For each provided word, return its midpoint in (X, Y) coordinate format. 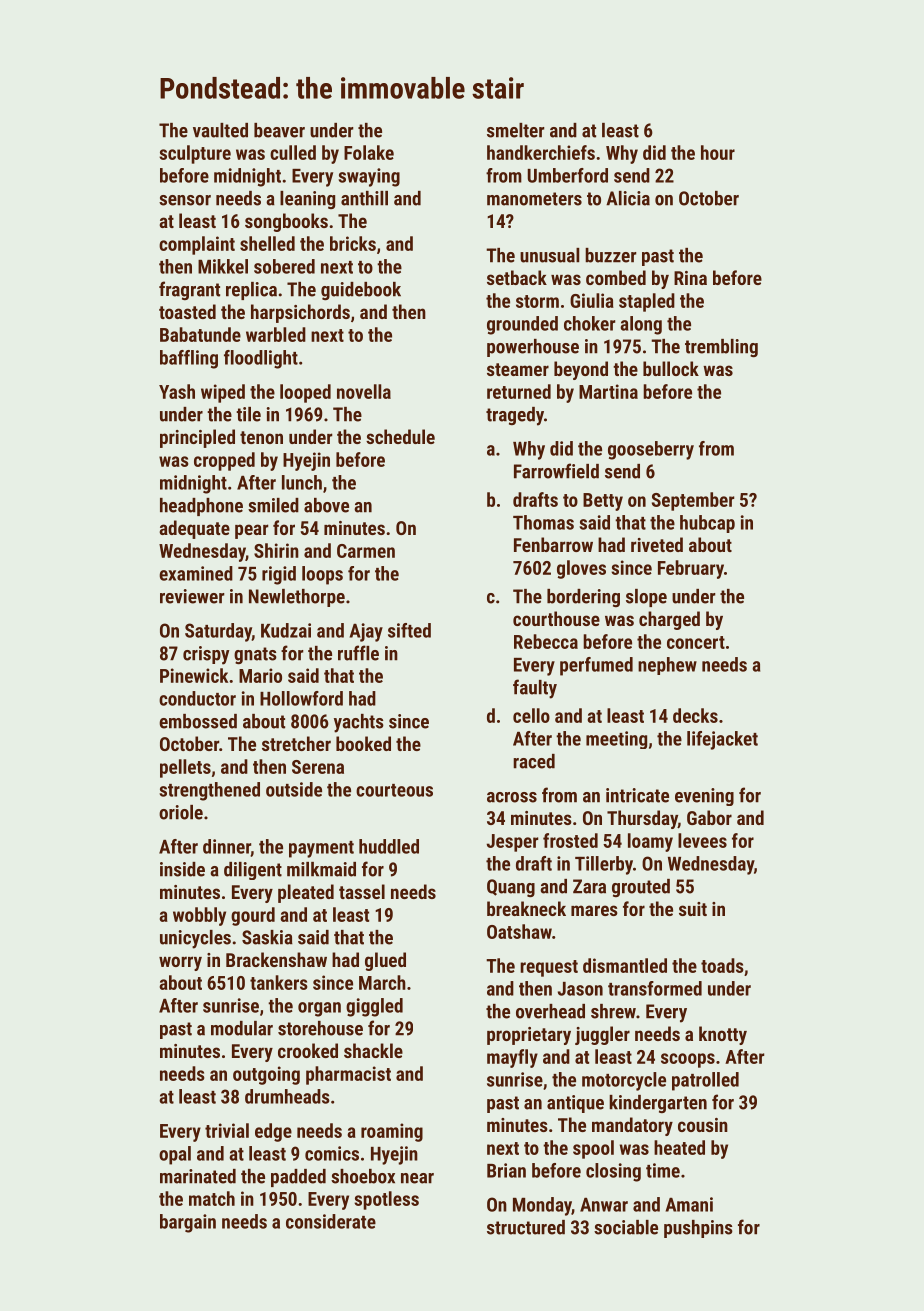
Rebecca (546, 641)
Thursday (642, 819)
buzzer (611, 255)
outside (294, 789)
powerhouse (533, 348)
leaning (307, 200)
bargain (188, 1223)
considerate (331, 1221)
